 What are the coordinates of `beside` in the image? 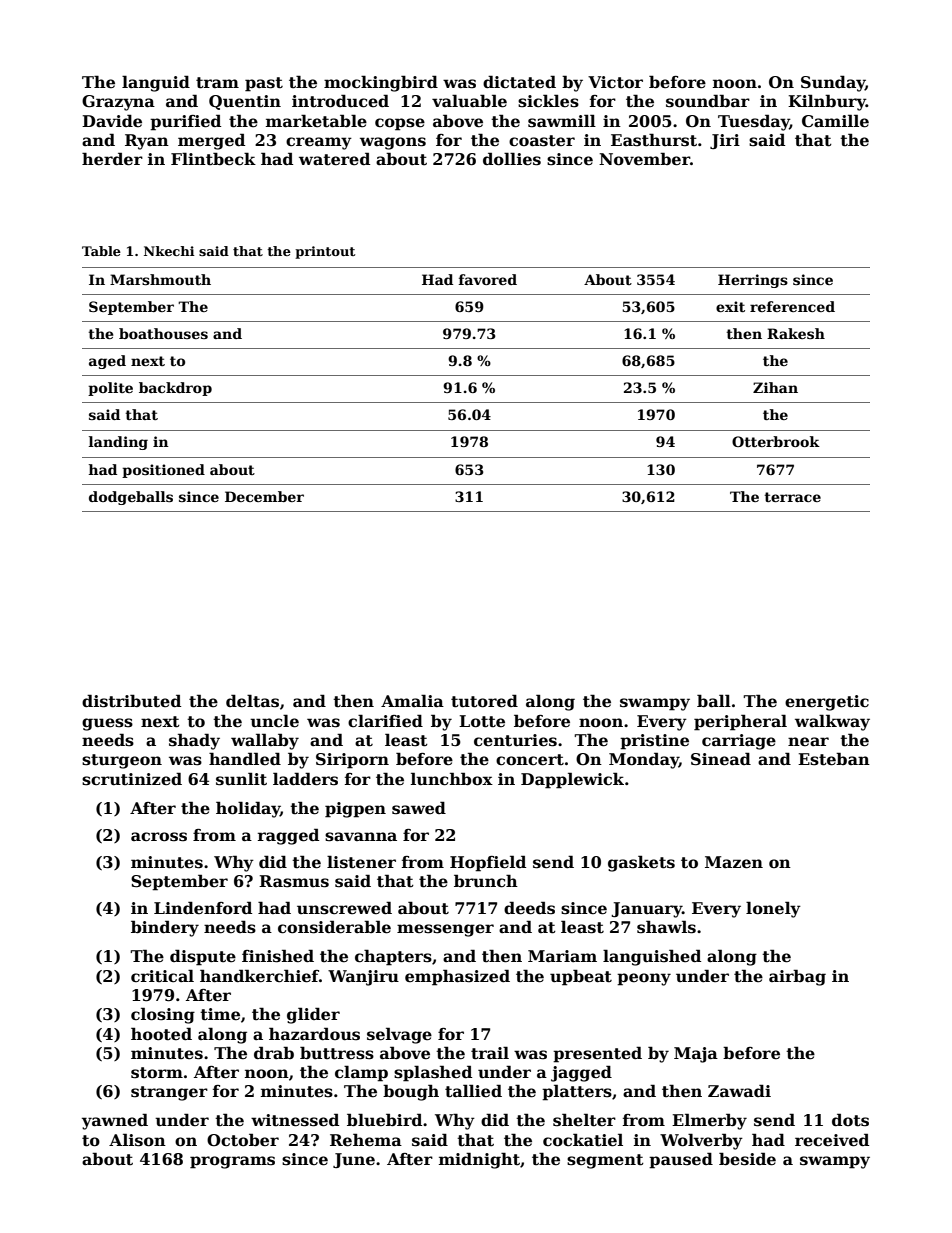 It's located at (747, 1159).
